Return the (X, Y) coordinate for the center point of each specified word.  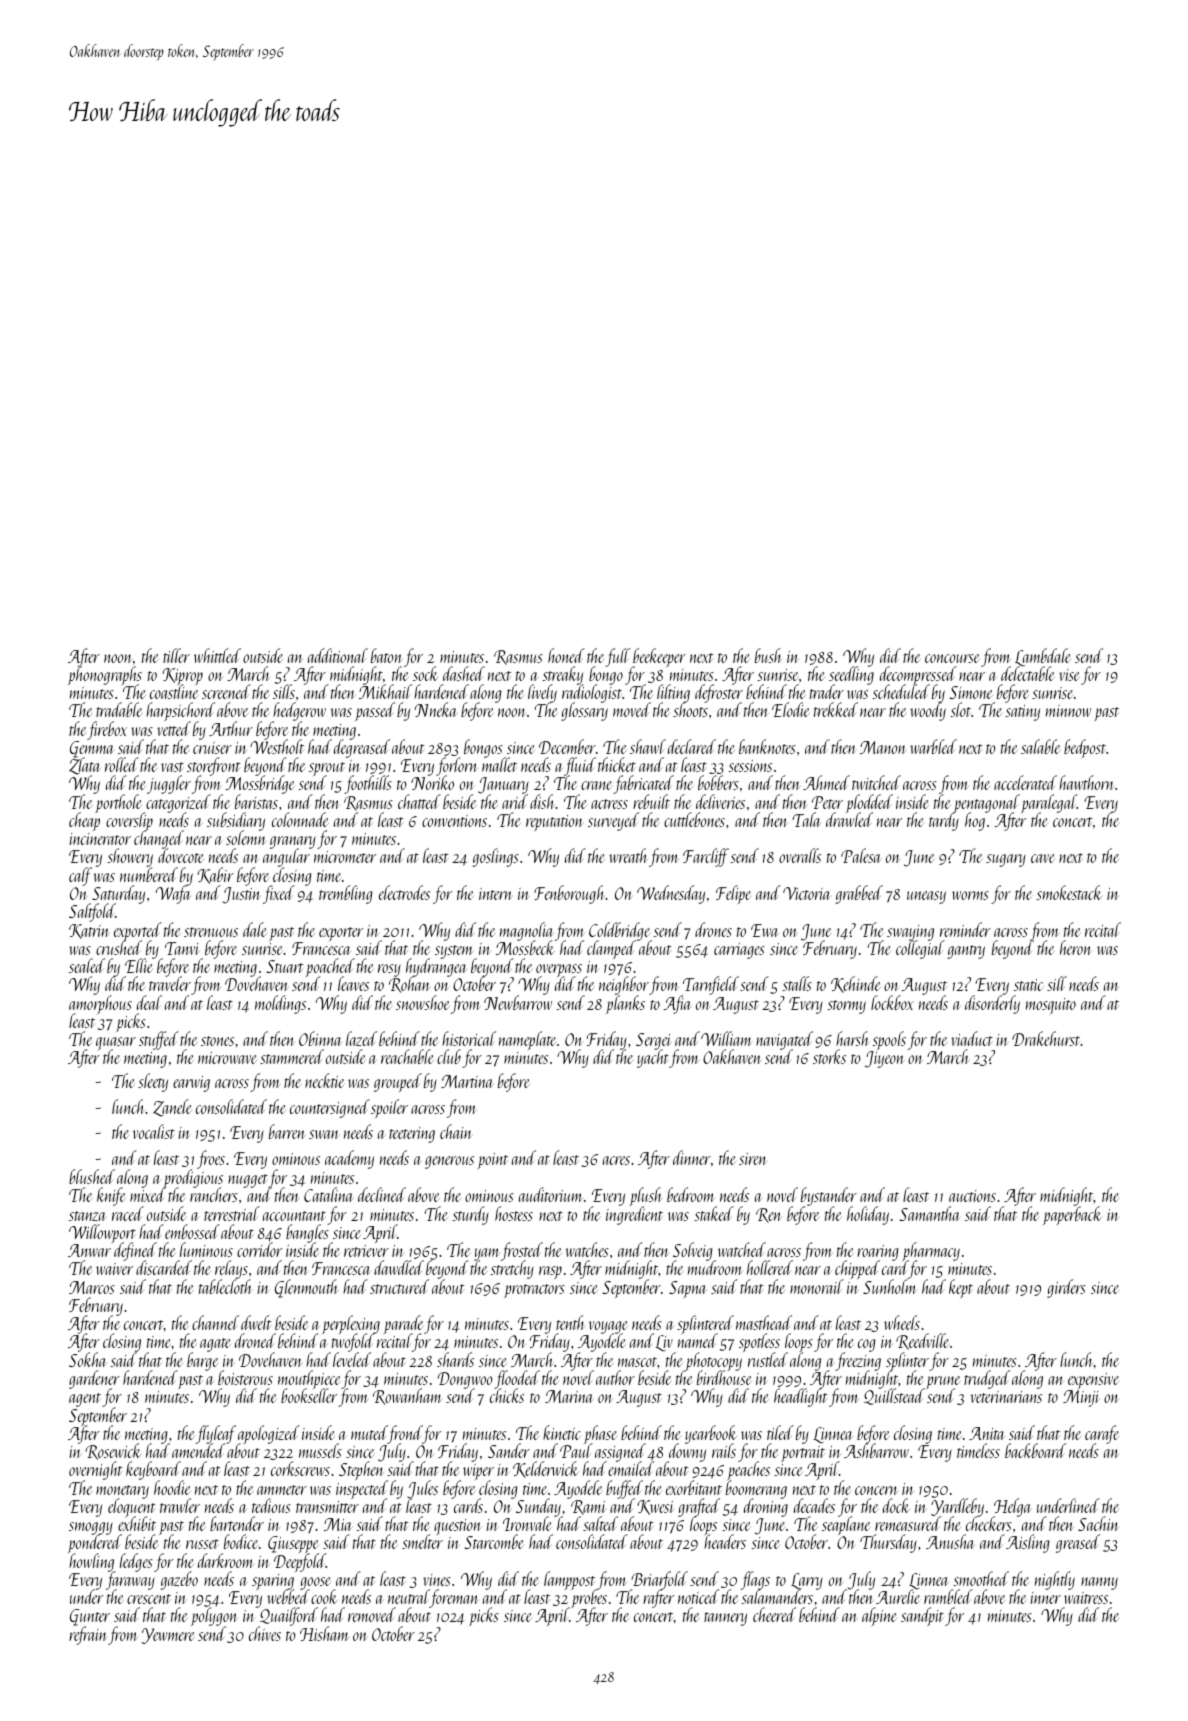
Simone (971, 692)
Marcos (92, 1287)
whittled (217, 655)
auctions (972, 1196)
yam (487, 1254)
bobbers (718, 782)
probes (589, 1600)
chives (265, 1633)
